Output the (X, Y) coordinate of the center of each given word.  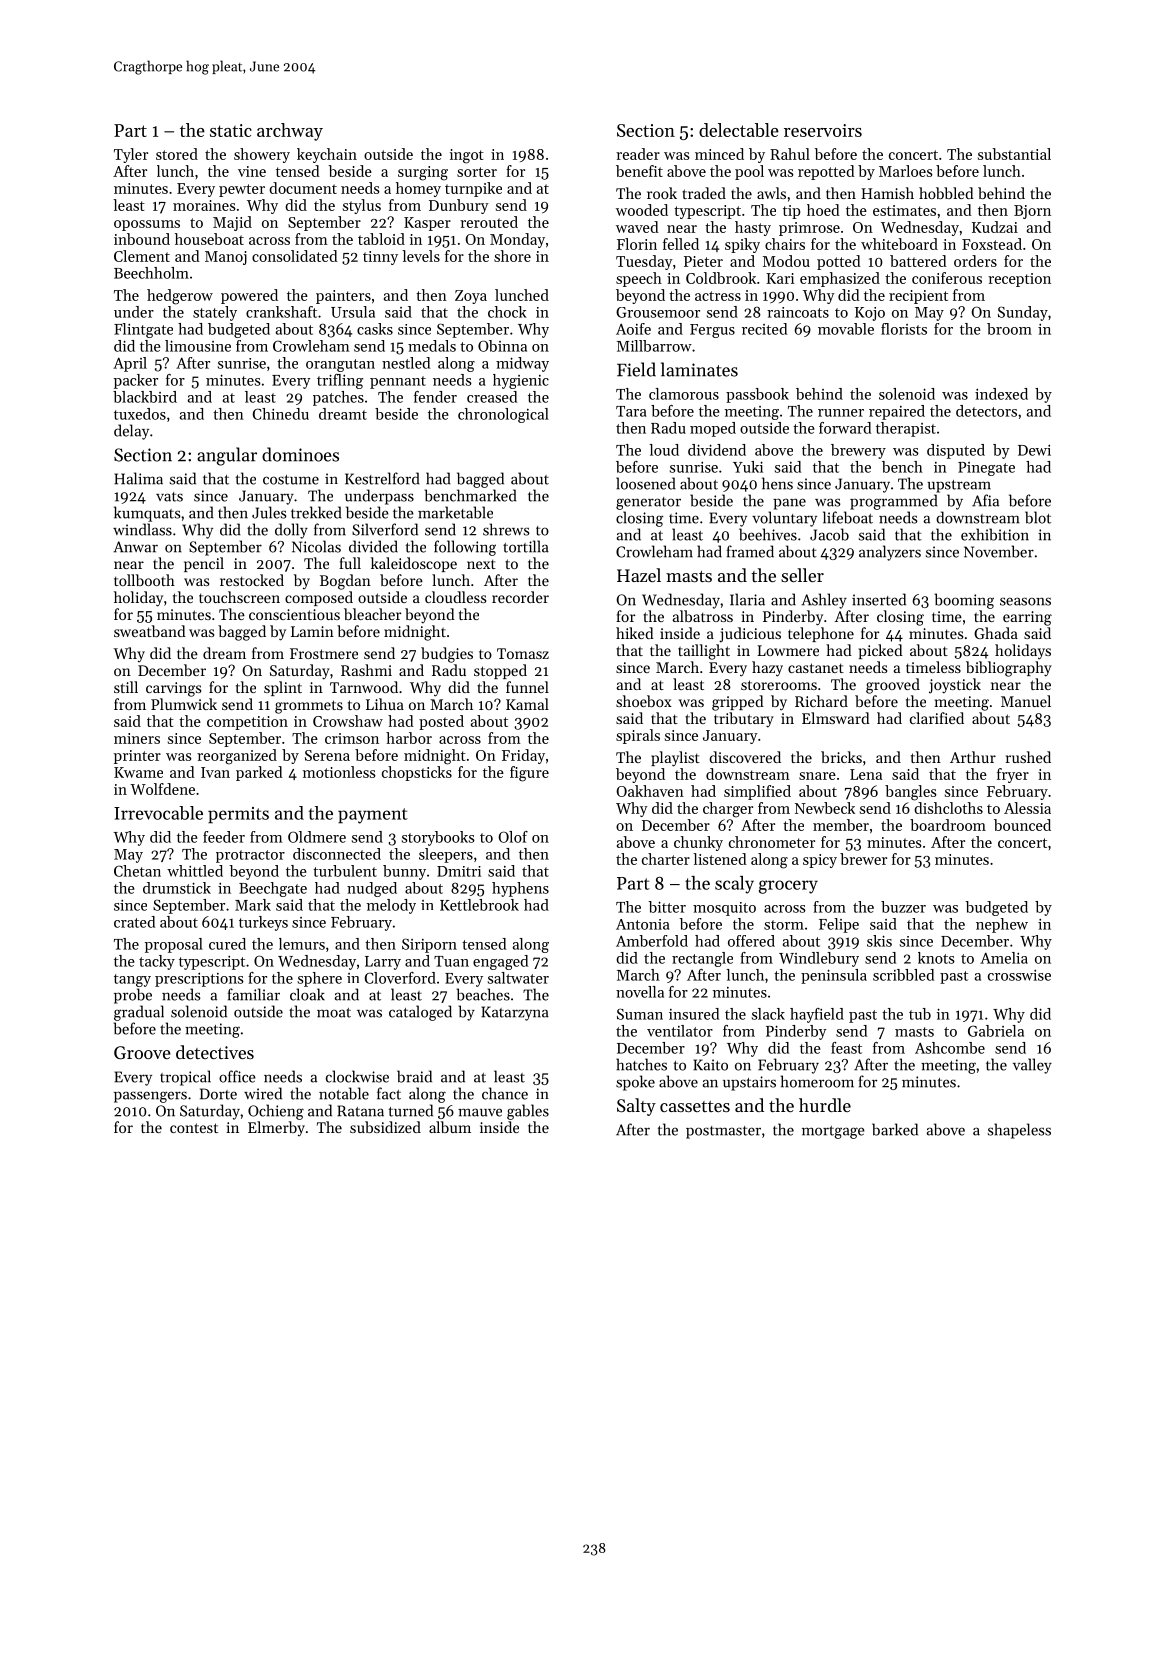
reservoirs (823, 130)
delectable (739, 130)
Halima (138, 478)
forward (845, 428)
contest (194, 1128)
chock (507, 312)
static (231, 130)
